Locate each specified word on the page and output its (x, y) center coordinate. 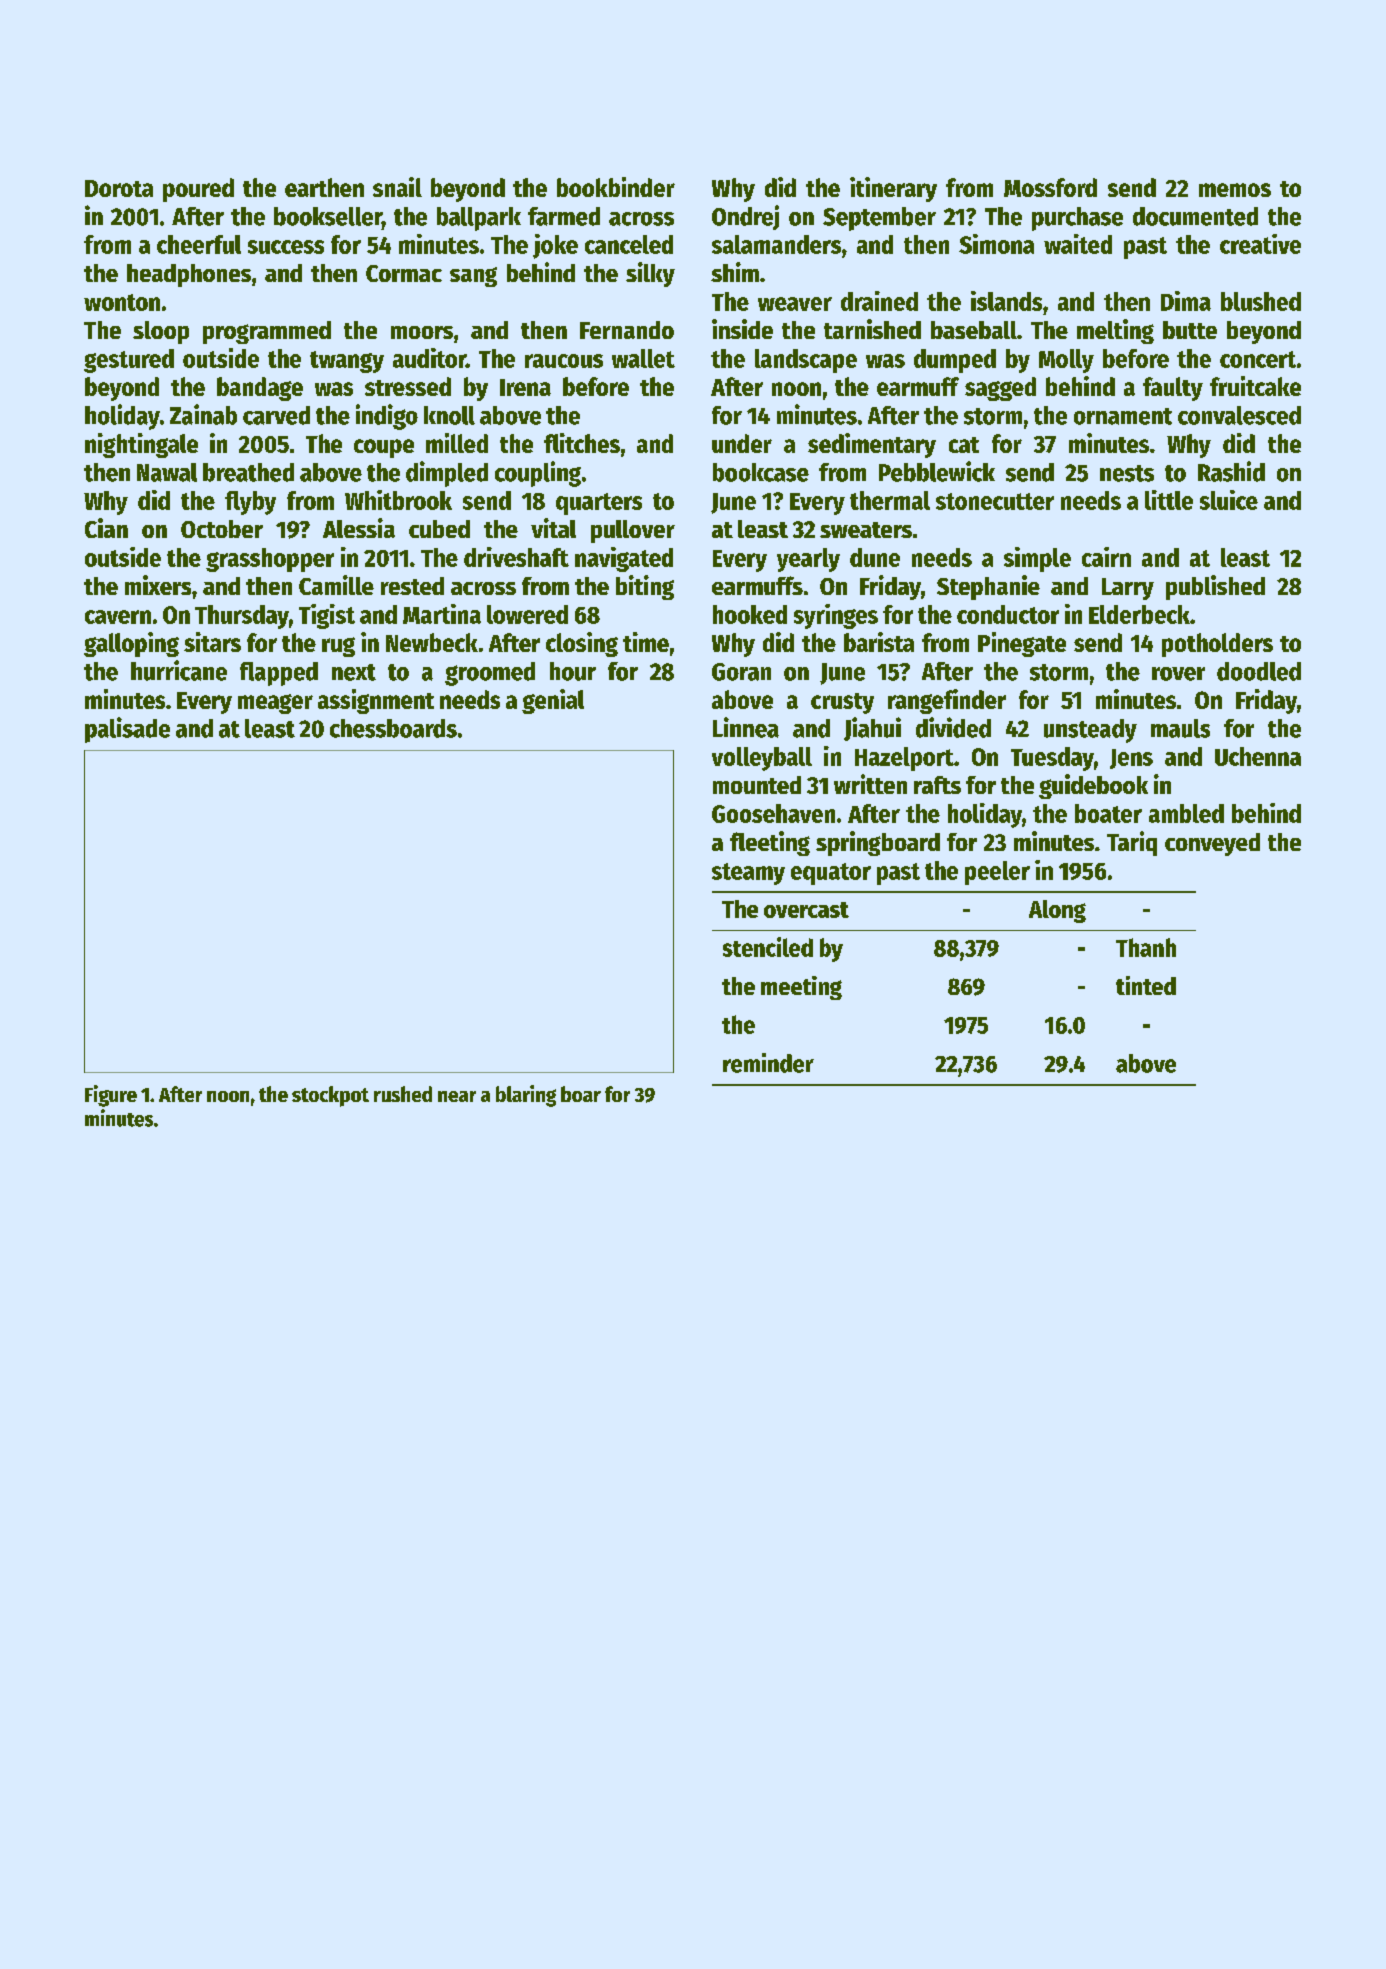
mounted (757, 785)
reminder (768, 1063)
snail (397, 187)
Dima (1186, 301)
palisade (127, 730)
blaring (526, 1096)
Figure (111, 1096)
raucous (564, 361)
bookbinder (616, 187)
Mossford (1050, 187)
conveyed (1212, 844)
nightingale (141, 445)
